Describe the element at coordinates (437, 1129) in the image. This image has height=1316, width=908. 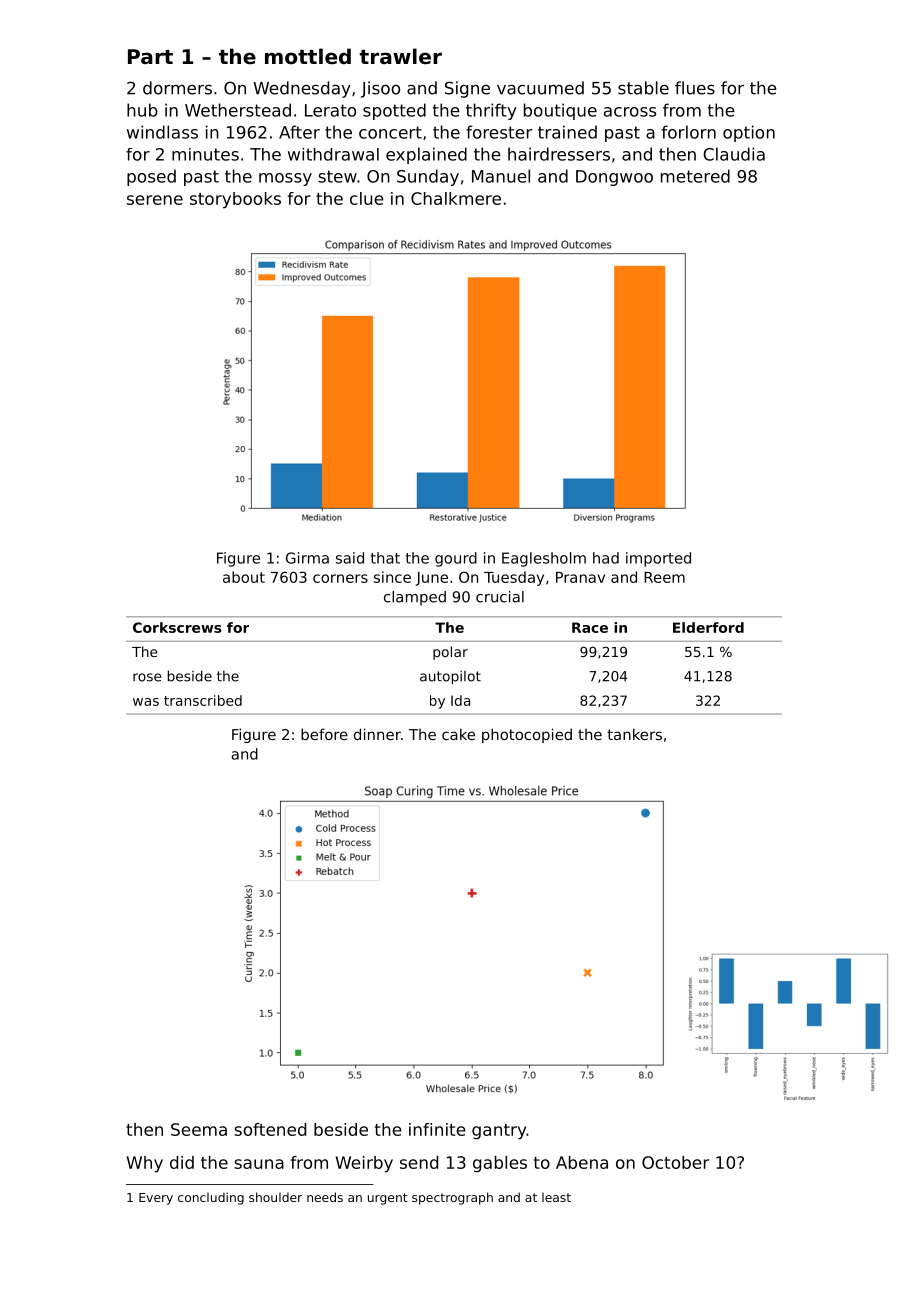
I see `infinite` at that location.
